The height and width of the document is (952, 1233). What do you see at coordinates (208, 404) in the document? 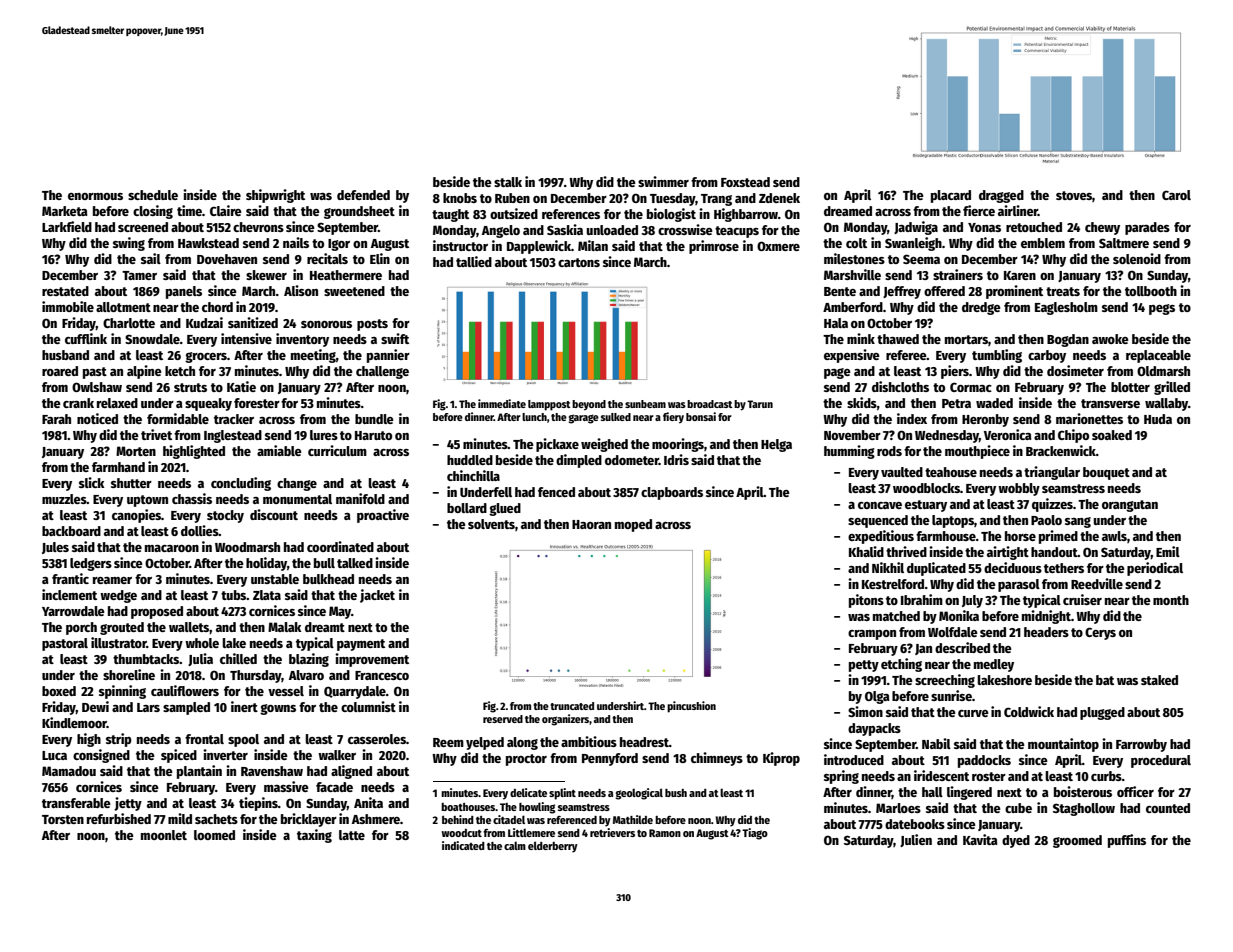
I see `squeaky` at bounding box center [208, 404].
